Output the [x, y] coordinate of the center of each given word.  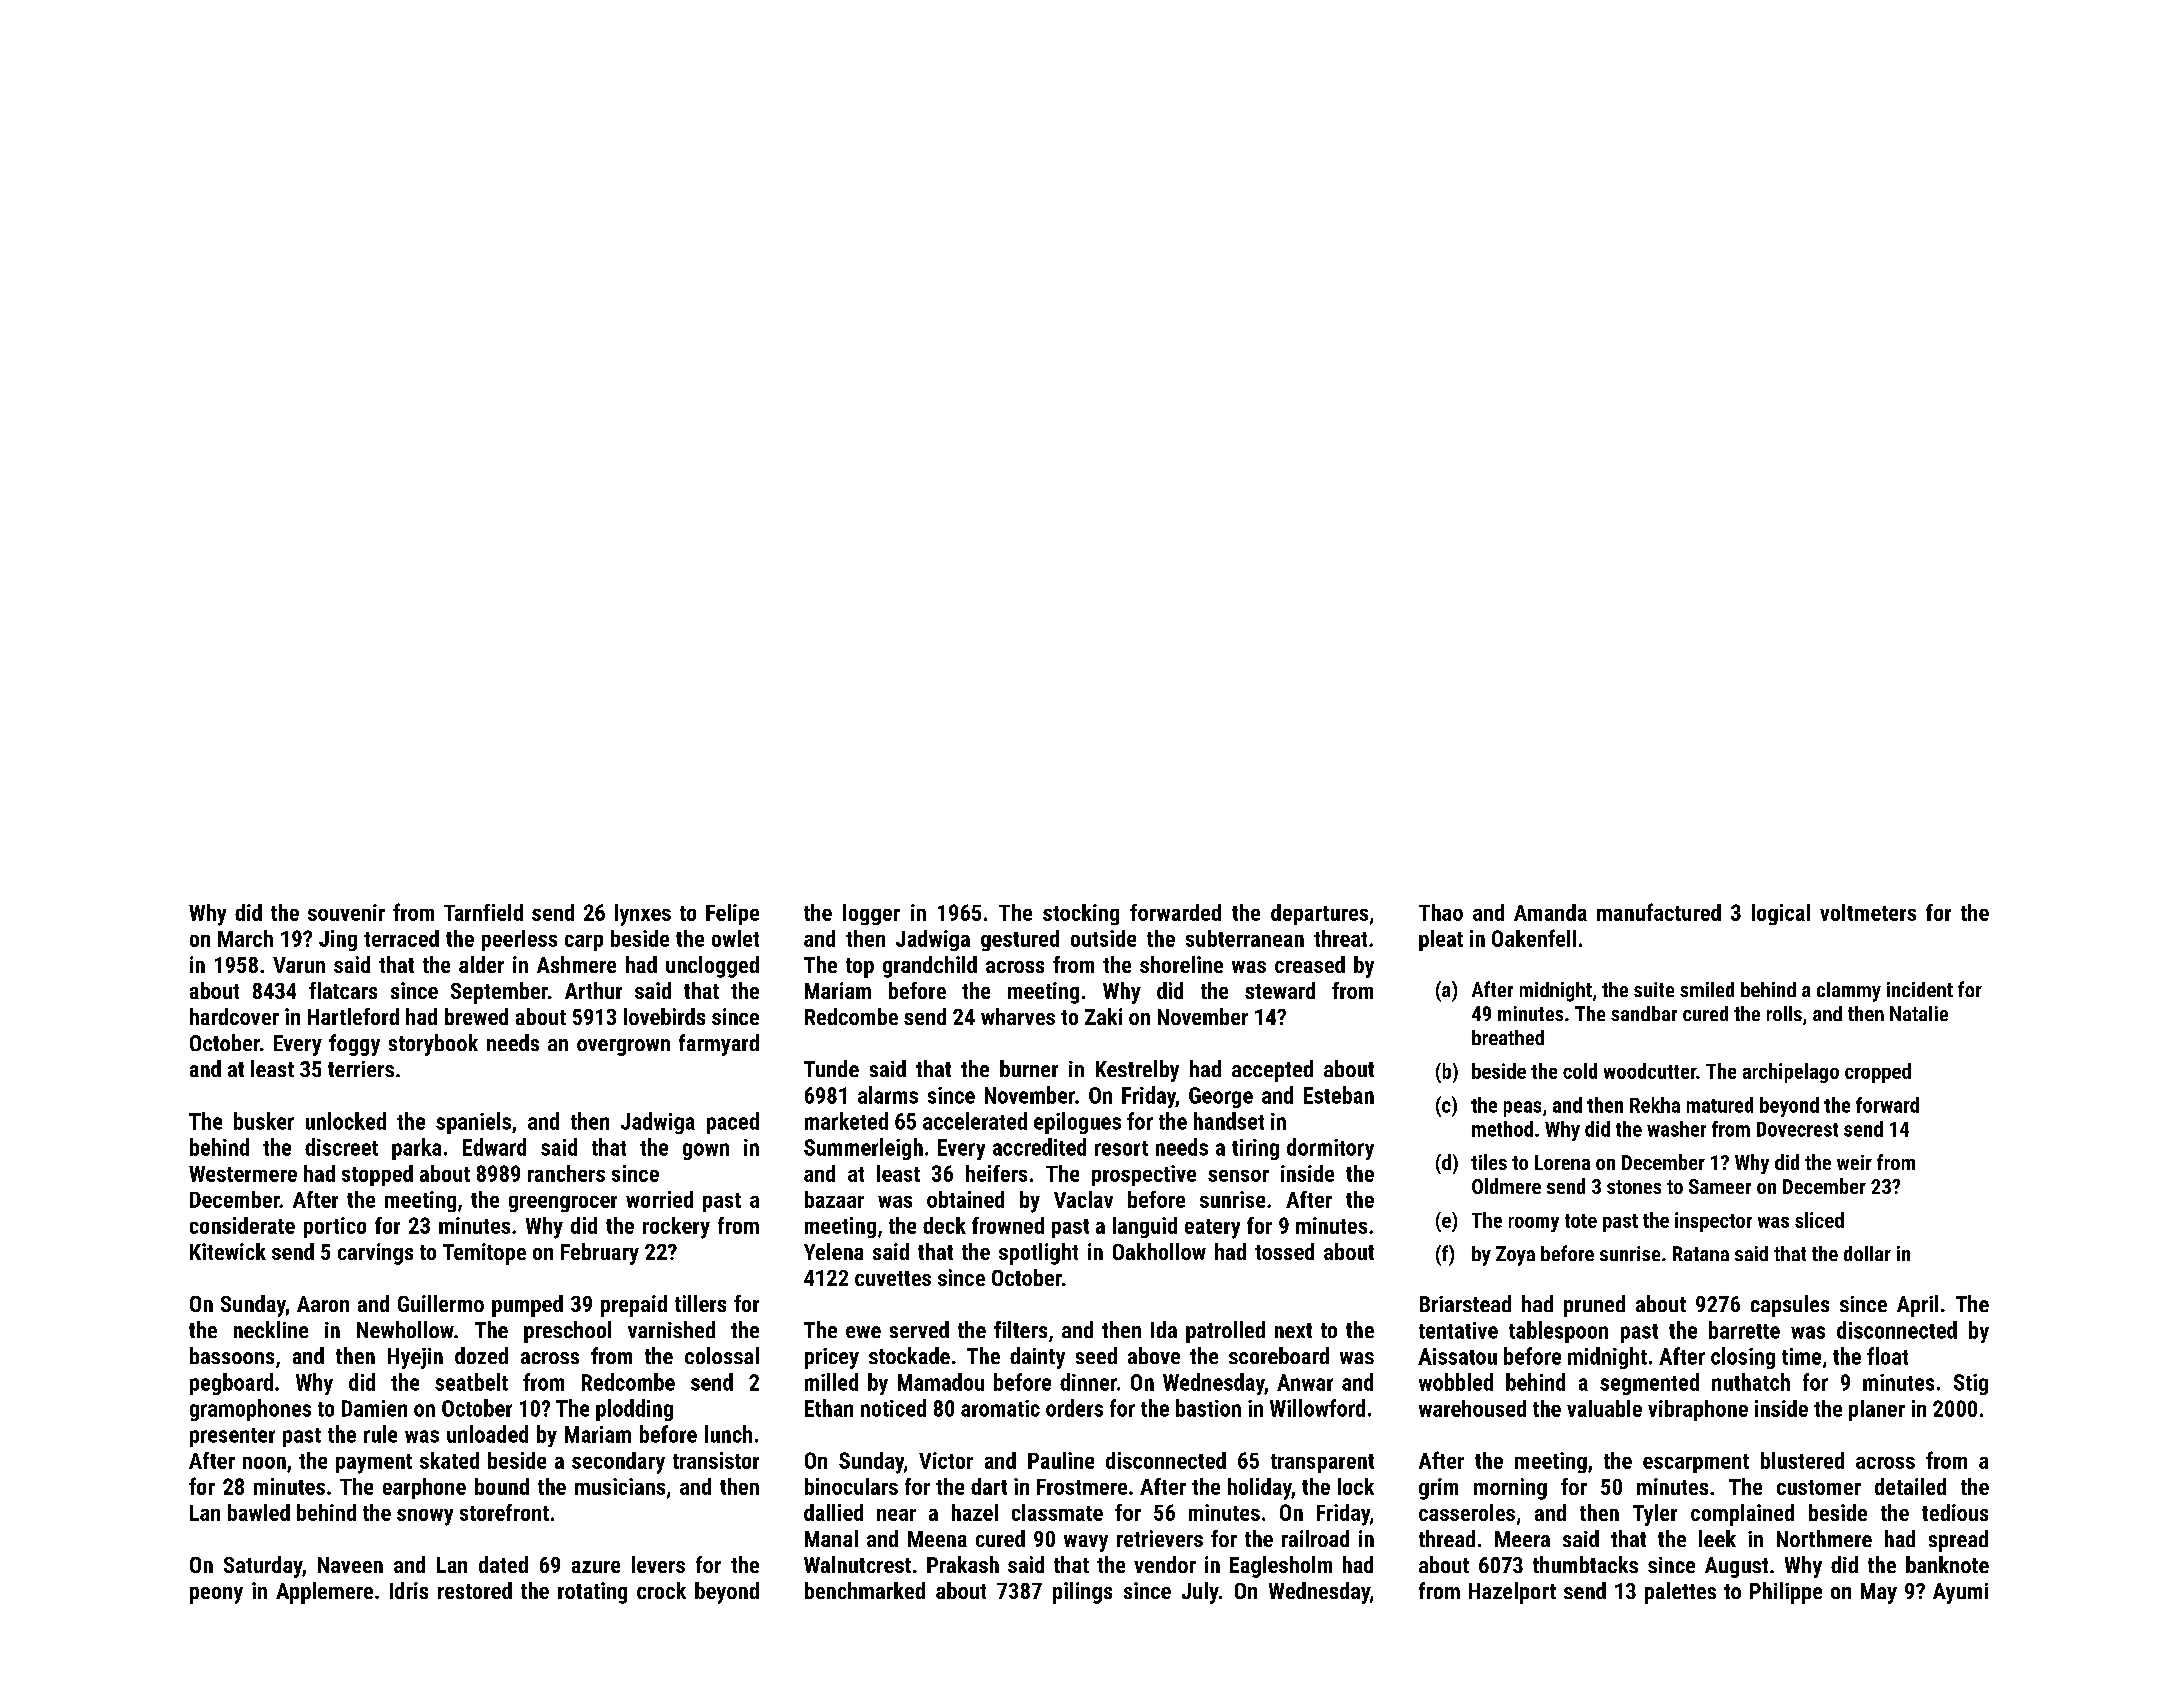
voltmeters [1868, 912]
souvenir [346, 912]
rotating [592, 1593]
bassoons [232, 1355]
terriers [361, 1069]
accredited [1039, 1147]
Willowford [1317, 1408]
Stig [1971, 1384]
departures [1319, 914]
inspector [1713, 1222]
